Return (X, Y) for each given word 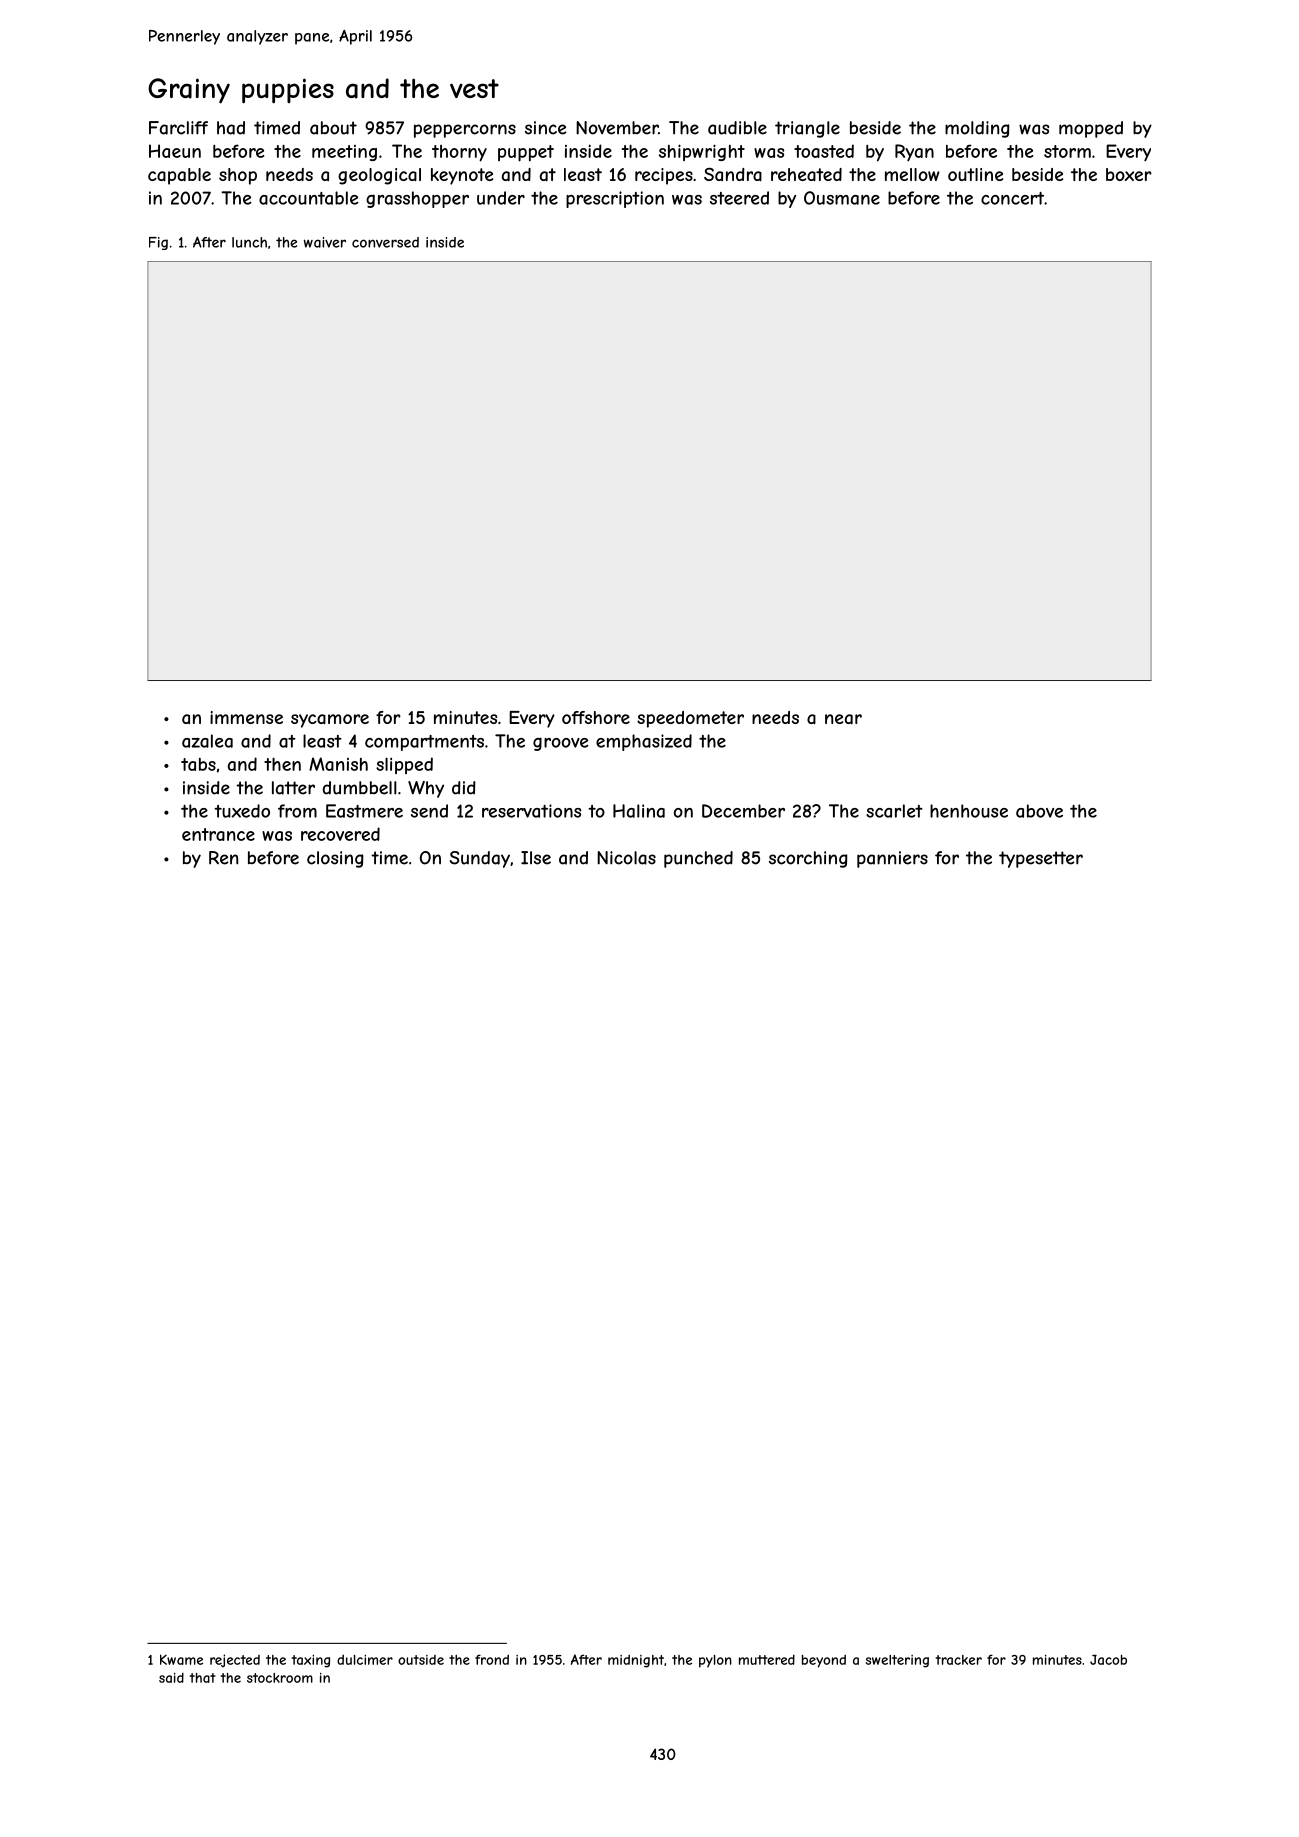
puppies (288, 91)
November (617, 128)
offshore (596, 717)
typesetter (1041, 859)
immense (246, 717)
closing (335, 859)
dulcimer (365, 1659)
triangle (807, 129)
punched (698, 859)
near (843, 719)
